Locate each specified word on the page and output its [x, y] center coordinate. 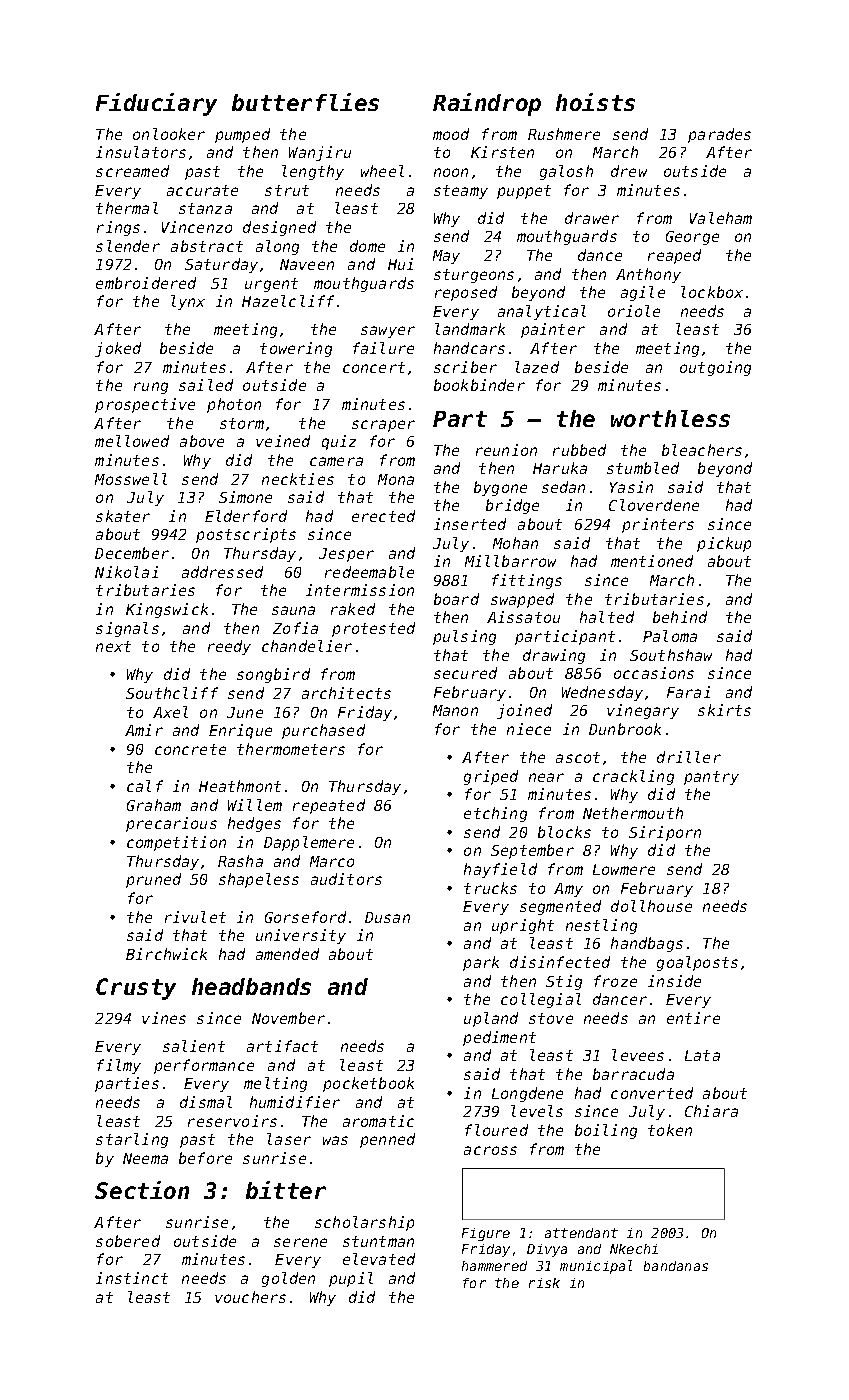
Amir [144, 730]
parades [719, 135]
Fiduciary [156, 104]
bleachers [702, 450]
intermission [360, 590]
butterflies [305, 102]
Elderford [246, 516]
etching [495, 814]
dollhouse [651, 906]
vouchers [250, 1297]
